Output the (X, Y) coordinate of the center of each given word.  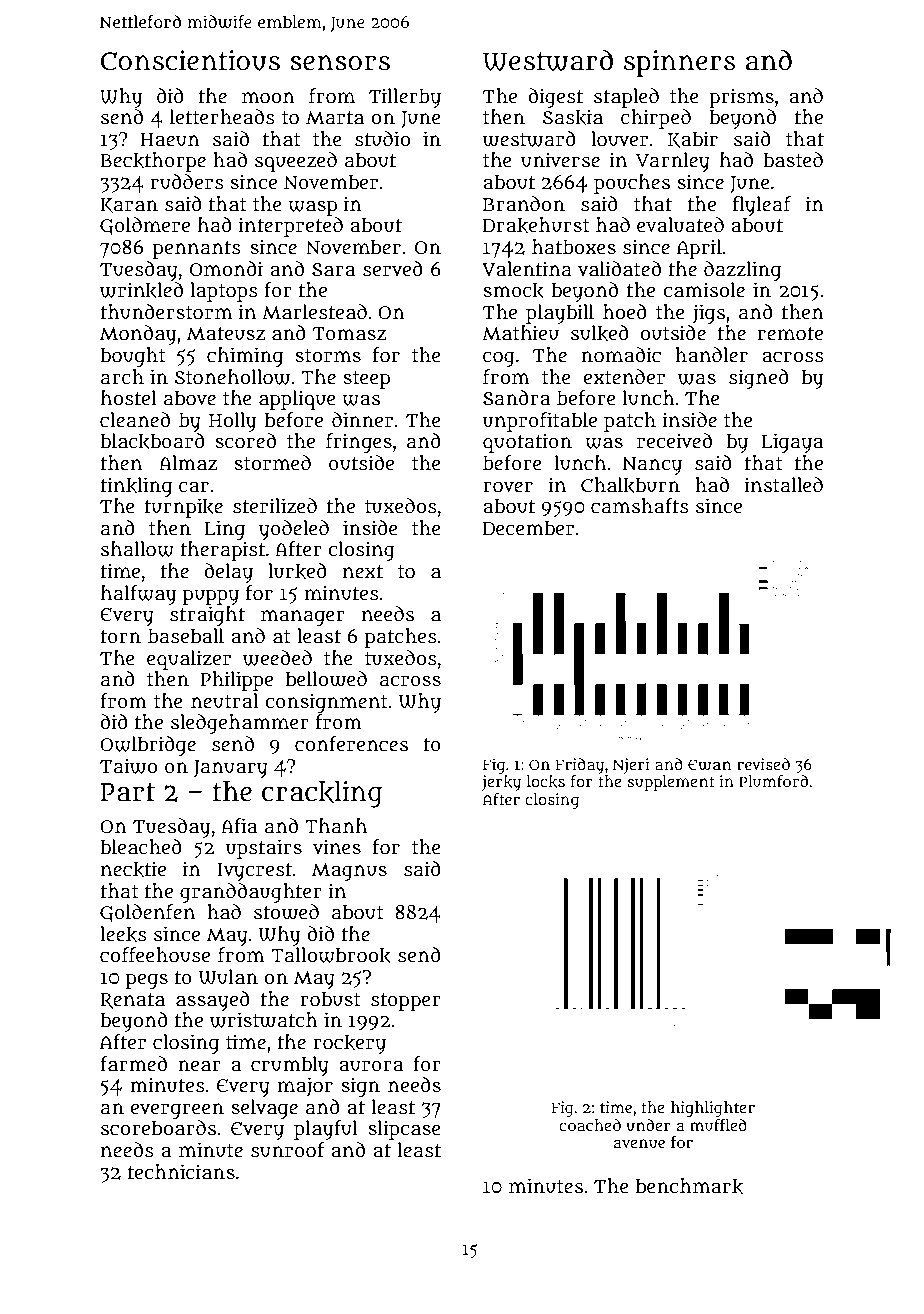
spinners (679, 63)
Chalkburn (630, 485)
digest (555, 98)
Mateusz (226, 334)
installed (783, 485)
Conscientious (190, 60)
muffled (718, 1125)
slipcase (405, 1130)
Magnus (349, 872)
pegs (147, 981)
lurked (297, 571)
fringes (359, 443)
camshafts (640, 506)
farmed (133, 1064)
